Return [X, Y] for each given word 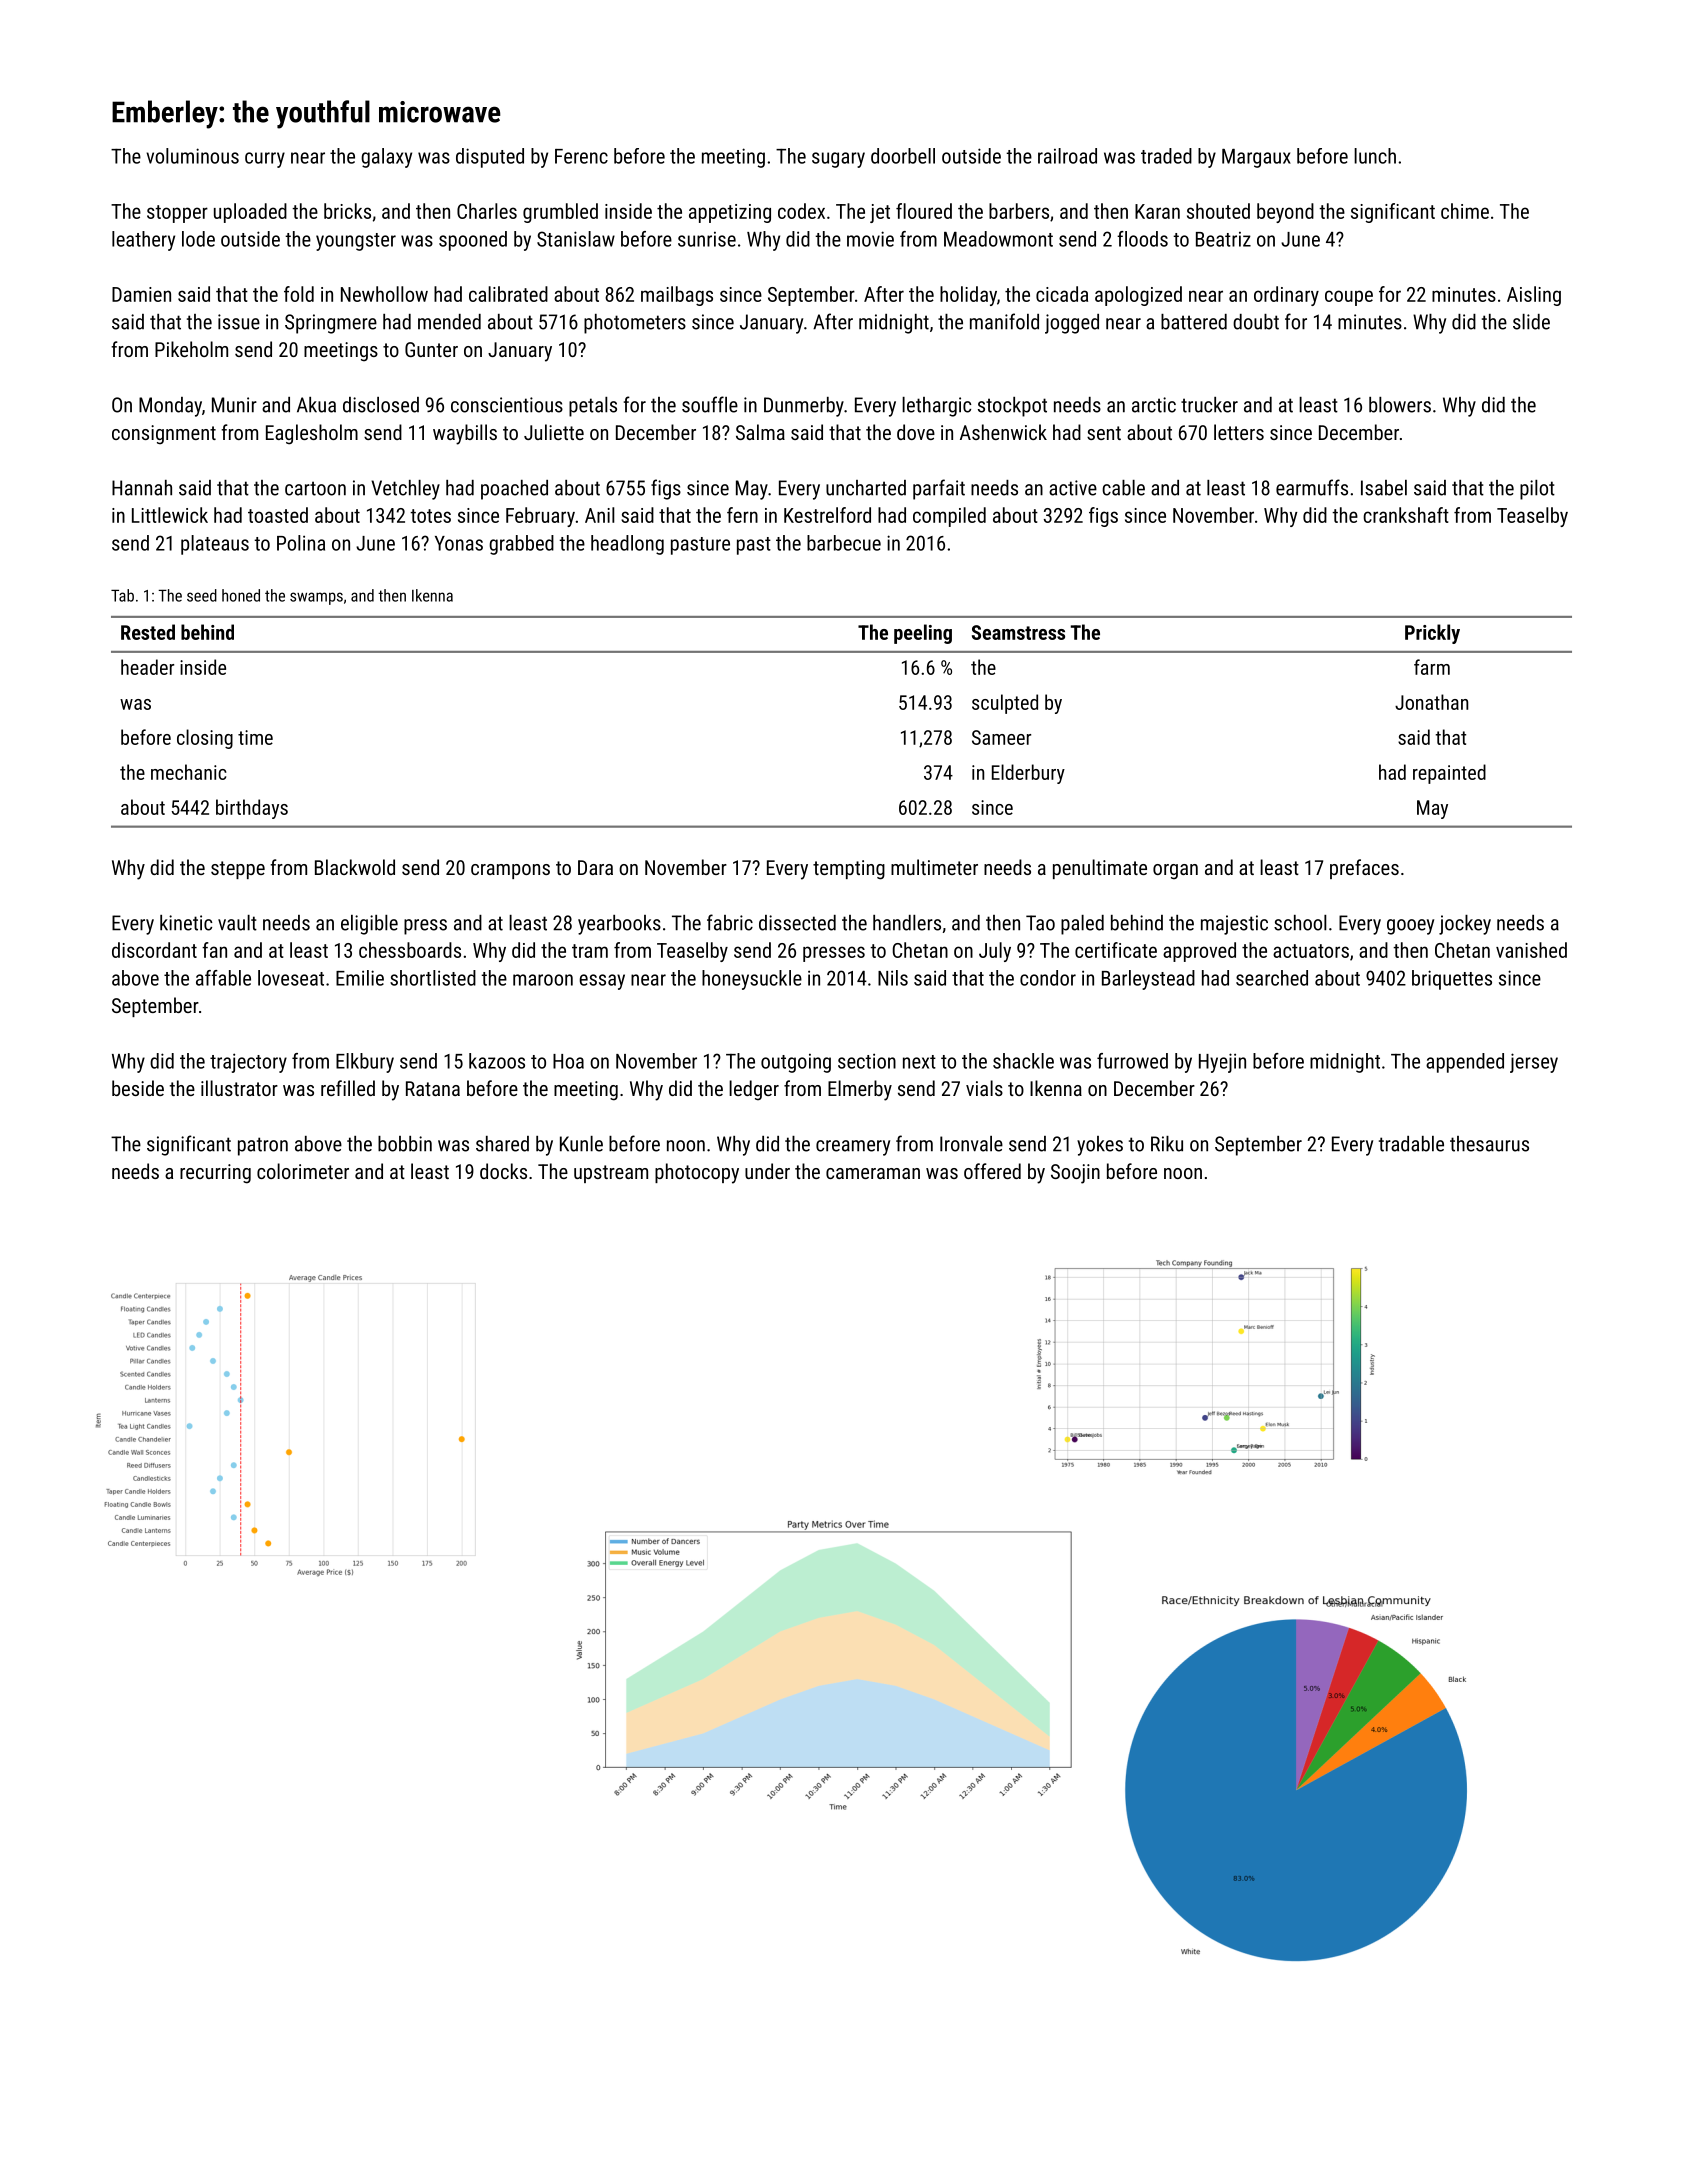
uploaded [250, 213]
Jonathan [1431, 702]
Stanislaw [576, 239]
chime [1465, 211]
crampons [510, 871]
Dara [595, 867]
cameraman [873, 1173]
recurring [215, 1174]
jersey [1534, 1063]
